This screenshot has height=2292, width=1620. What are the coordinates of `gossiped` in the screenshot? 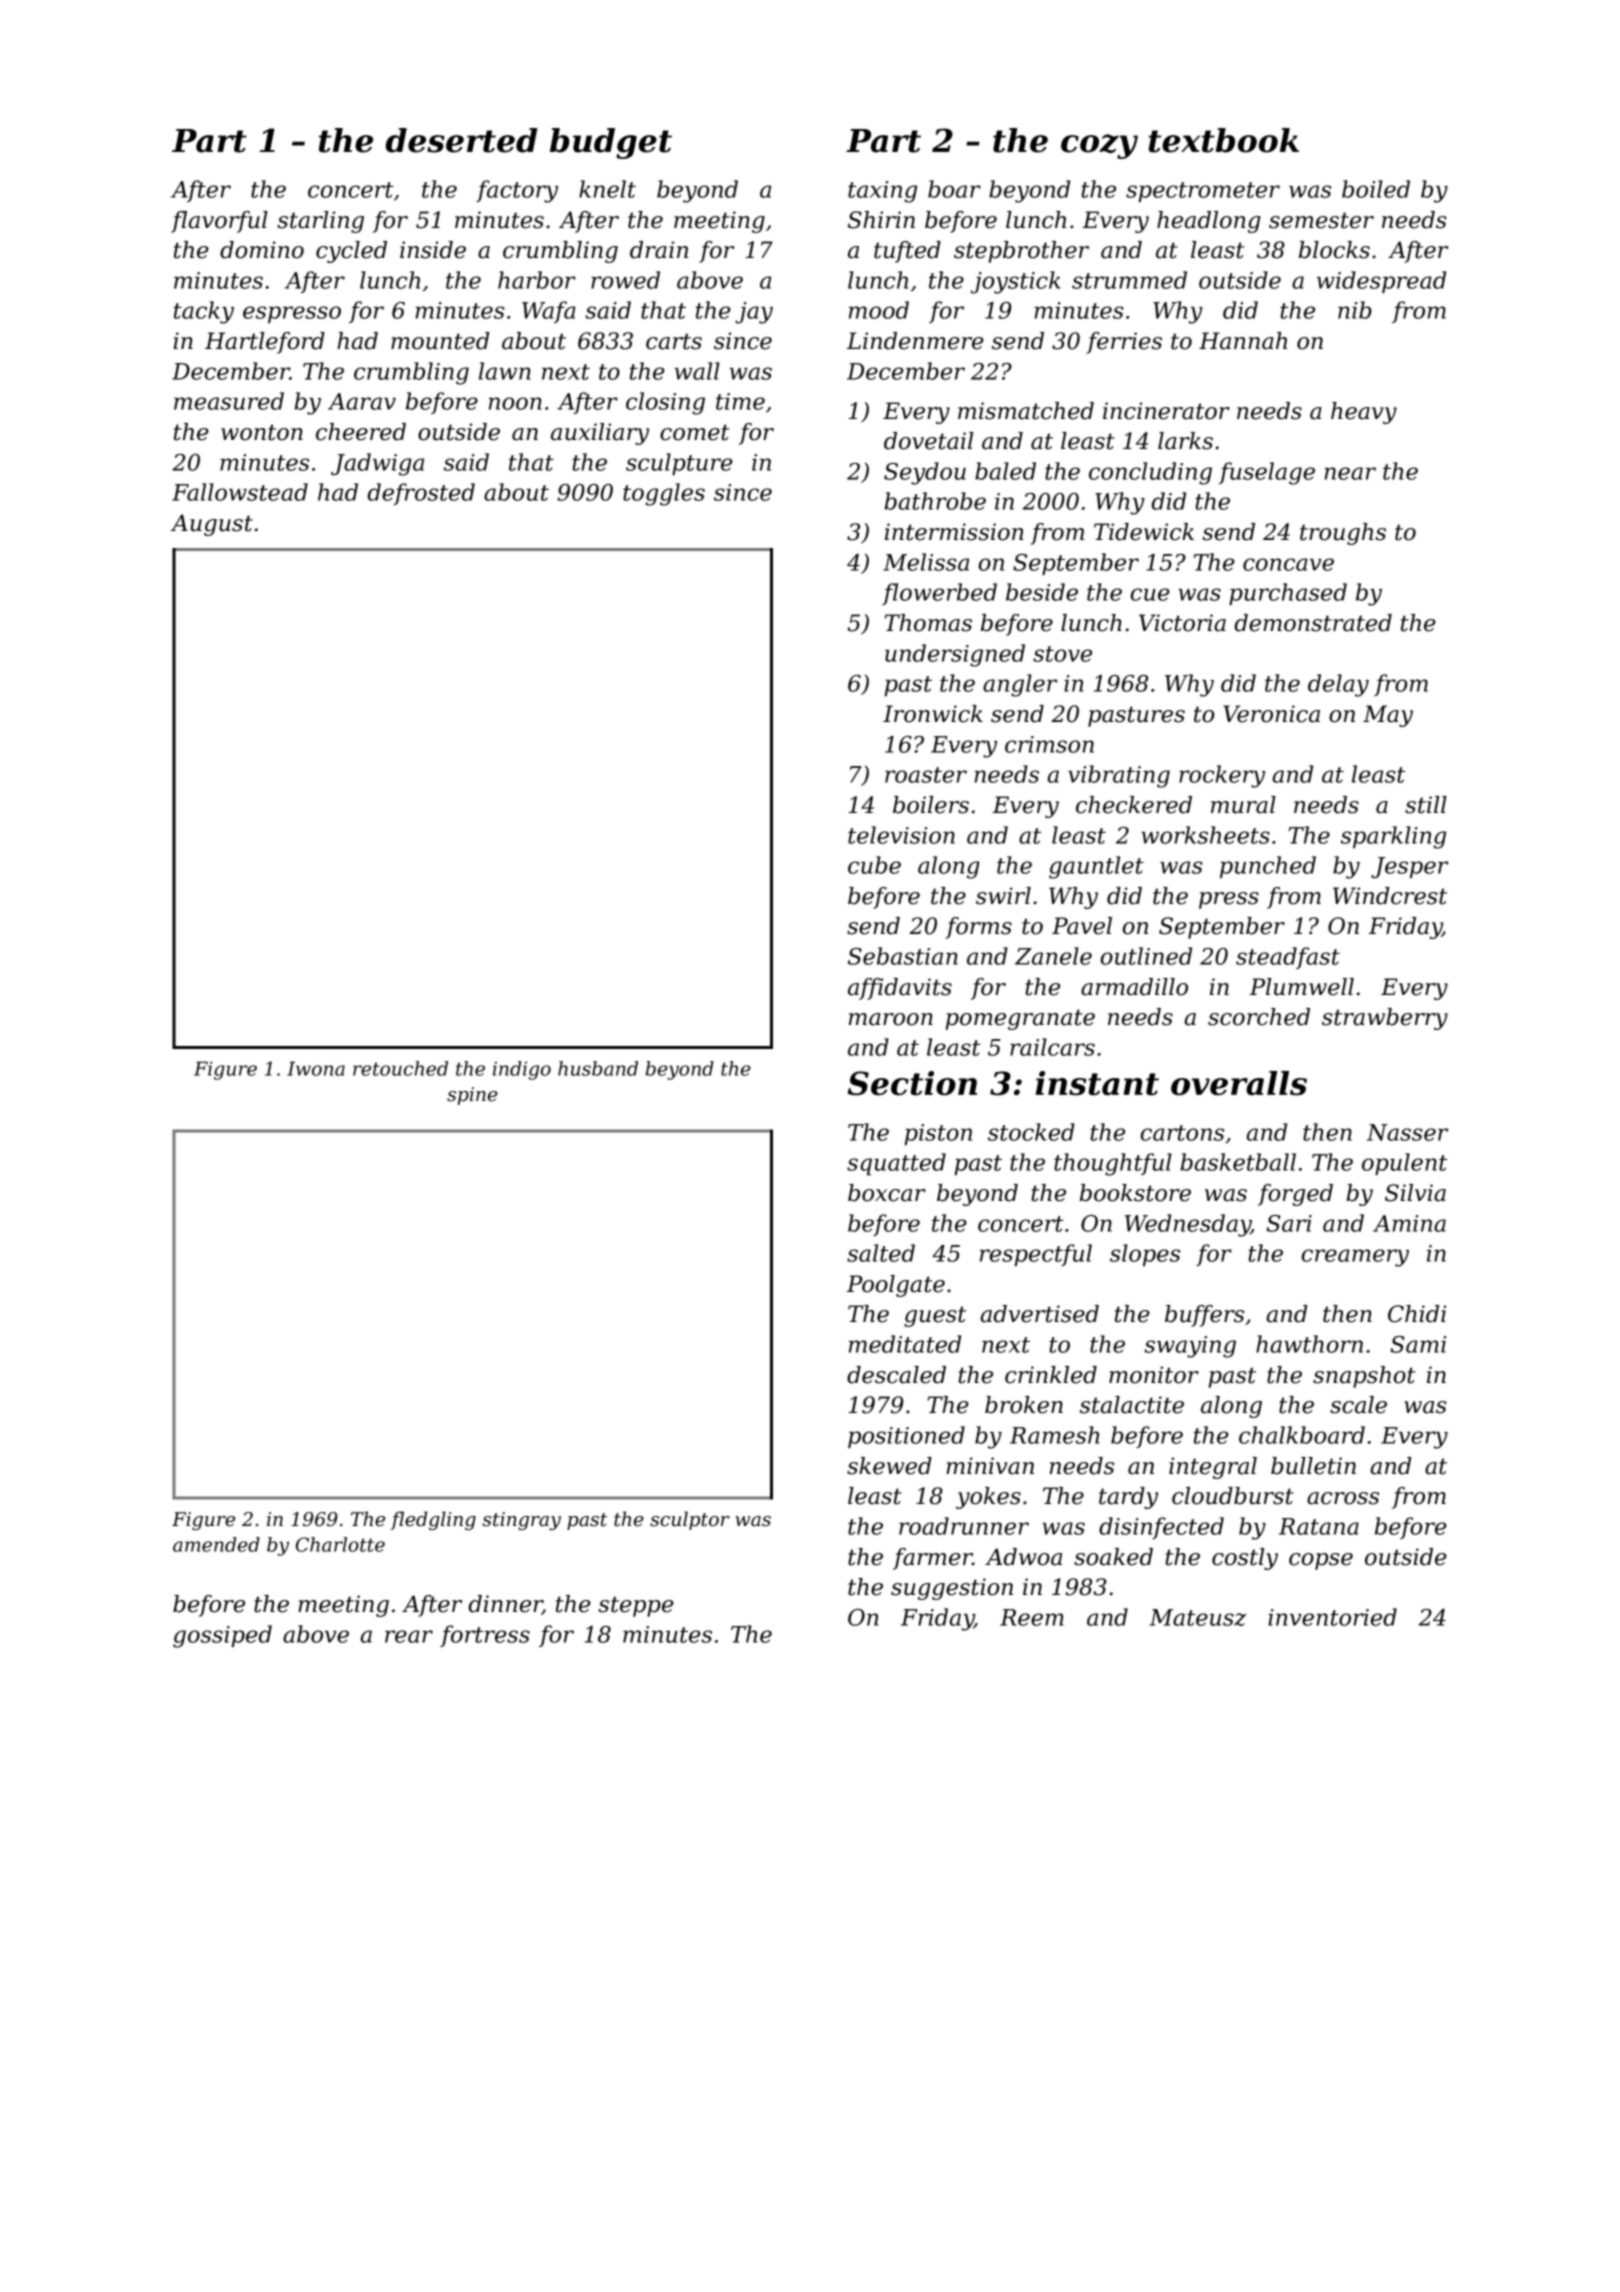 It's located at (222, 1636).
